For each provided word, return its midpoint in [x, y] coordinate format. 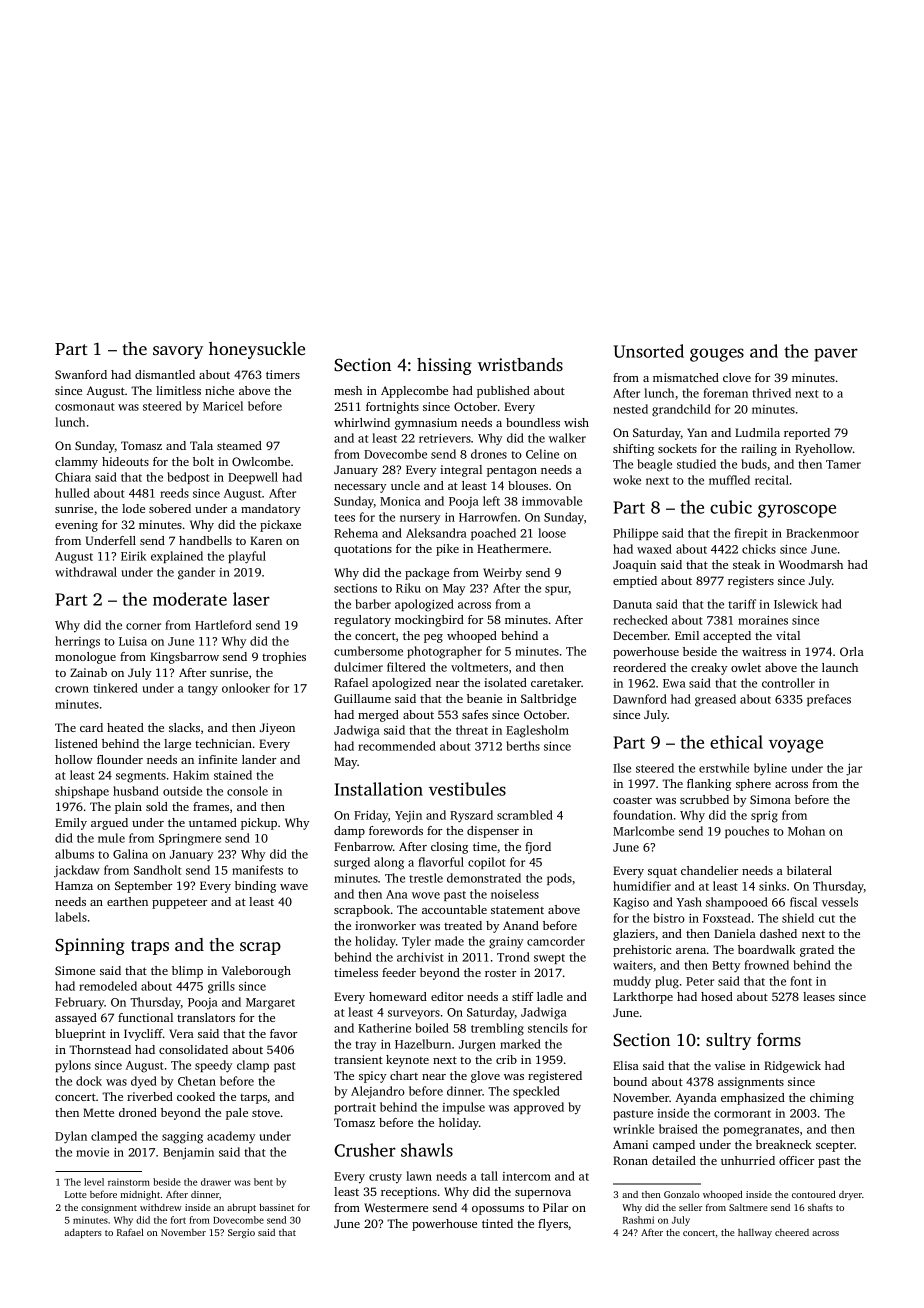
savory [178, 352]
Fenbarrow [363, 846]
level [94, 1182]
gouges [717, 355]
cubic [731, 507]
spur [557, 590]
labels [71, 917]
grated [817, 951]
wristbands [520, 364]
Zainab [88, 672]
